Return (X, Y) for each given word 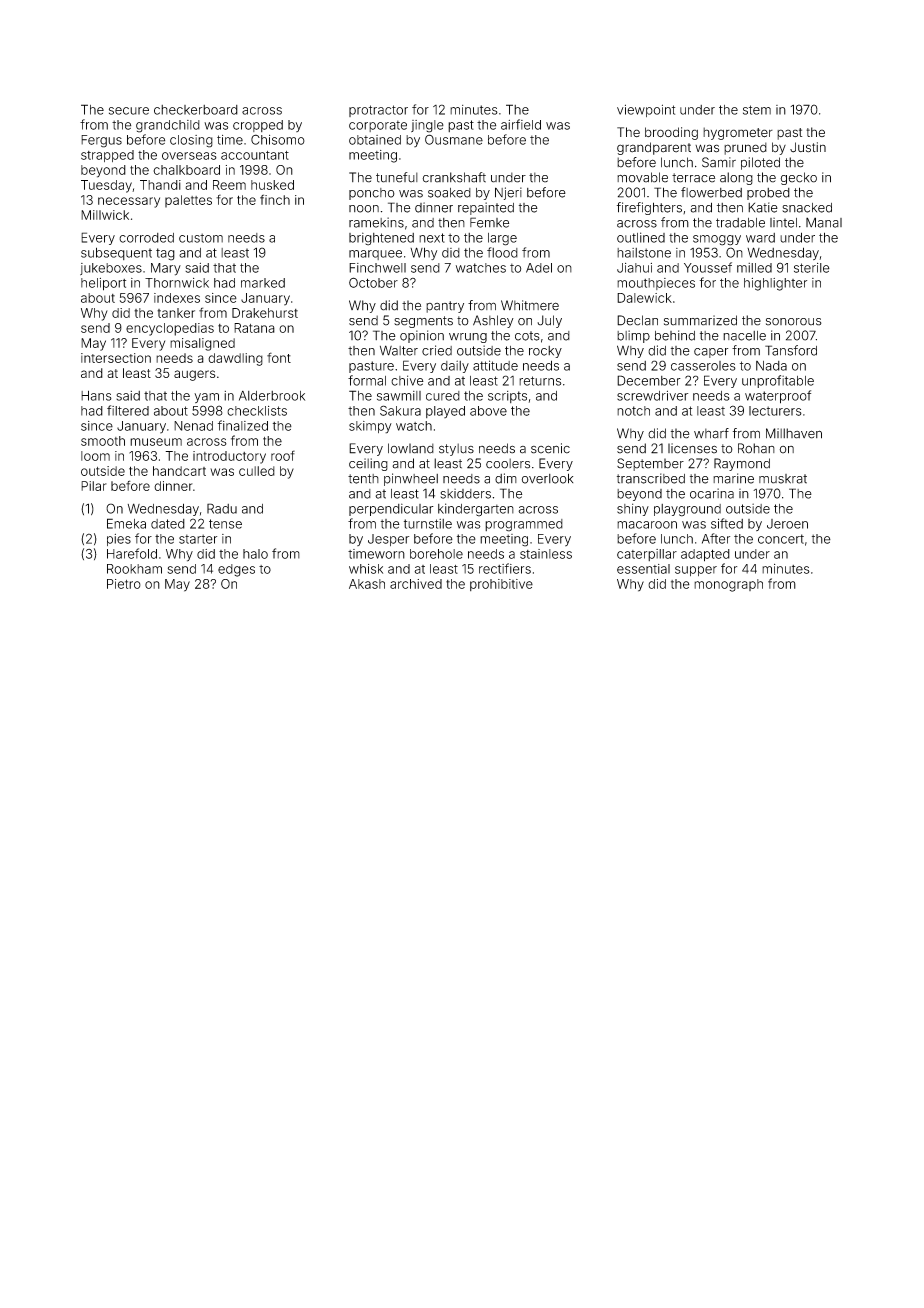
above (488, 411)
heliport (103, 284)
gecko (798, 178)
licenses (692, 448)
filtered (128, 410)
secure (129, 111)
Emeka (126, 523)
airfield (521, 124)
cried (437, 350)
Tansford (791, 350)
